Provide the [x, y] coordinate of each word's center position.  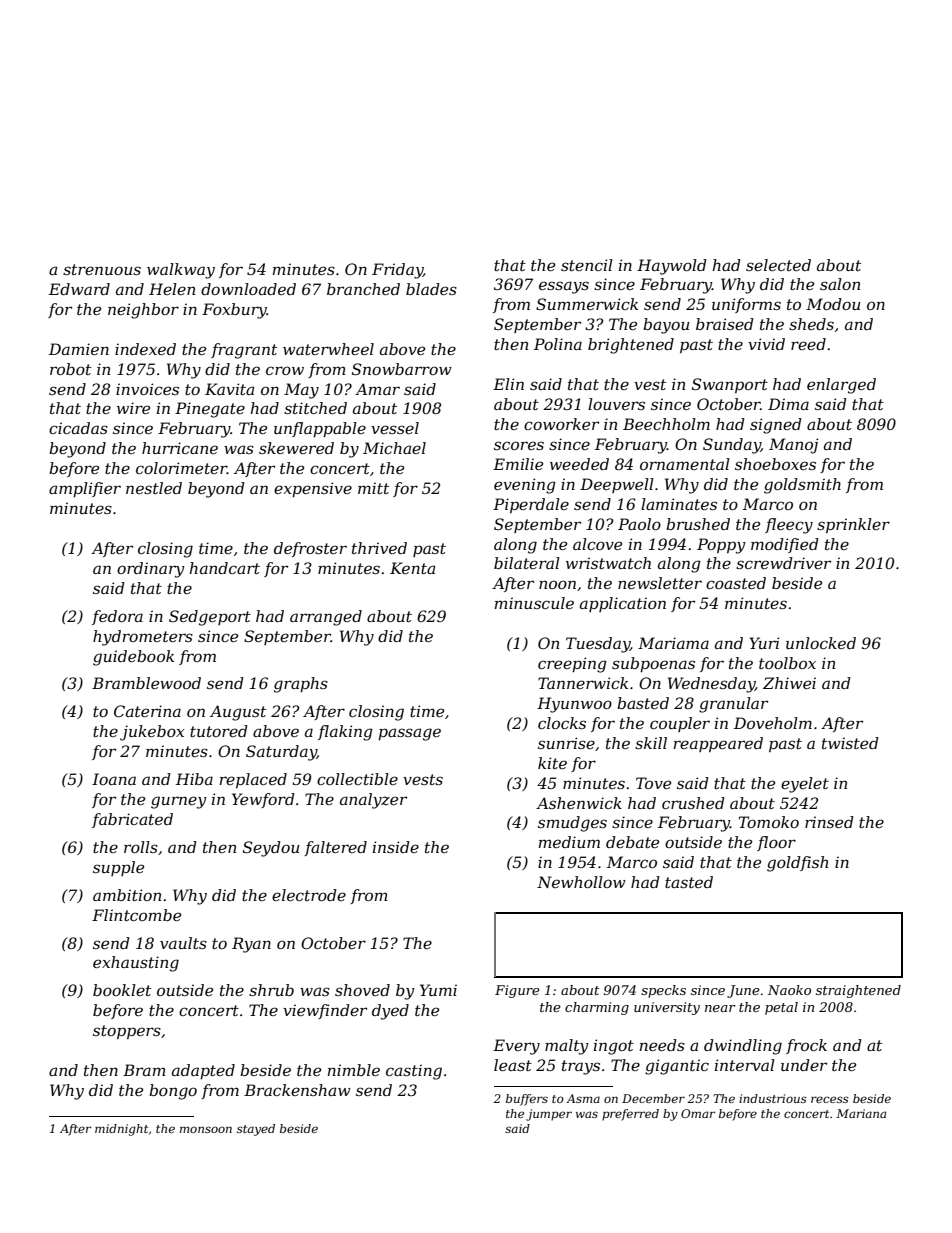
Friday [397, 271]
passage [409, 734]
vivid [766, 344]
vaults [183, 943]
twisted [850, 743]
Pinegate [210, 410]
